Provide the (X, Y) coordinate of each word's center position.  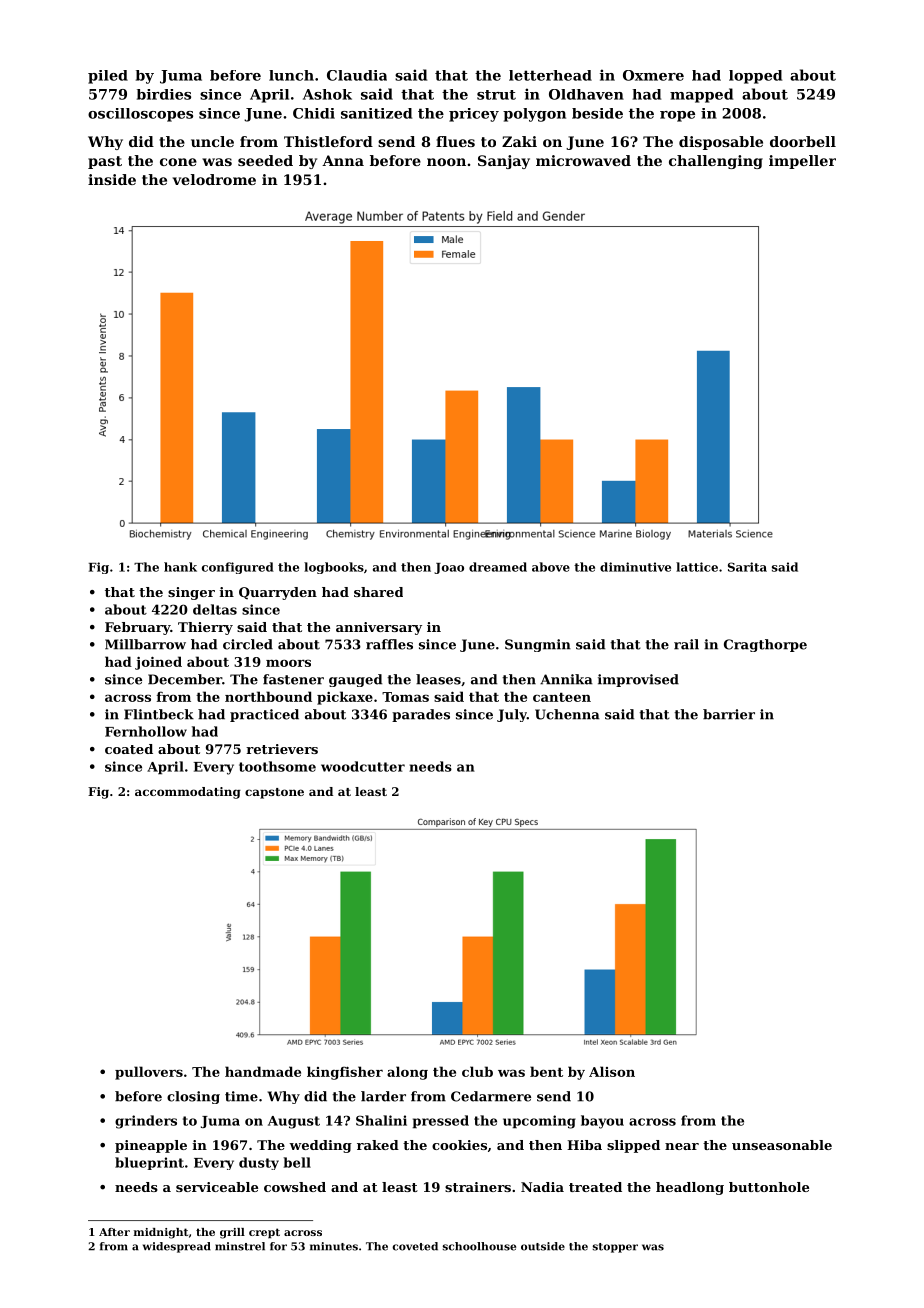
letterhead (550, 75)
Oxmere (653, 75)
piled (108, 77)
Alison (612, 1071)
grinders (146, 1122)
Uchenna (567, 714)
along (407, 1073)
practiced (264, 715)
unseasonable (782, 1145)
